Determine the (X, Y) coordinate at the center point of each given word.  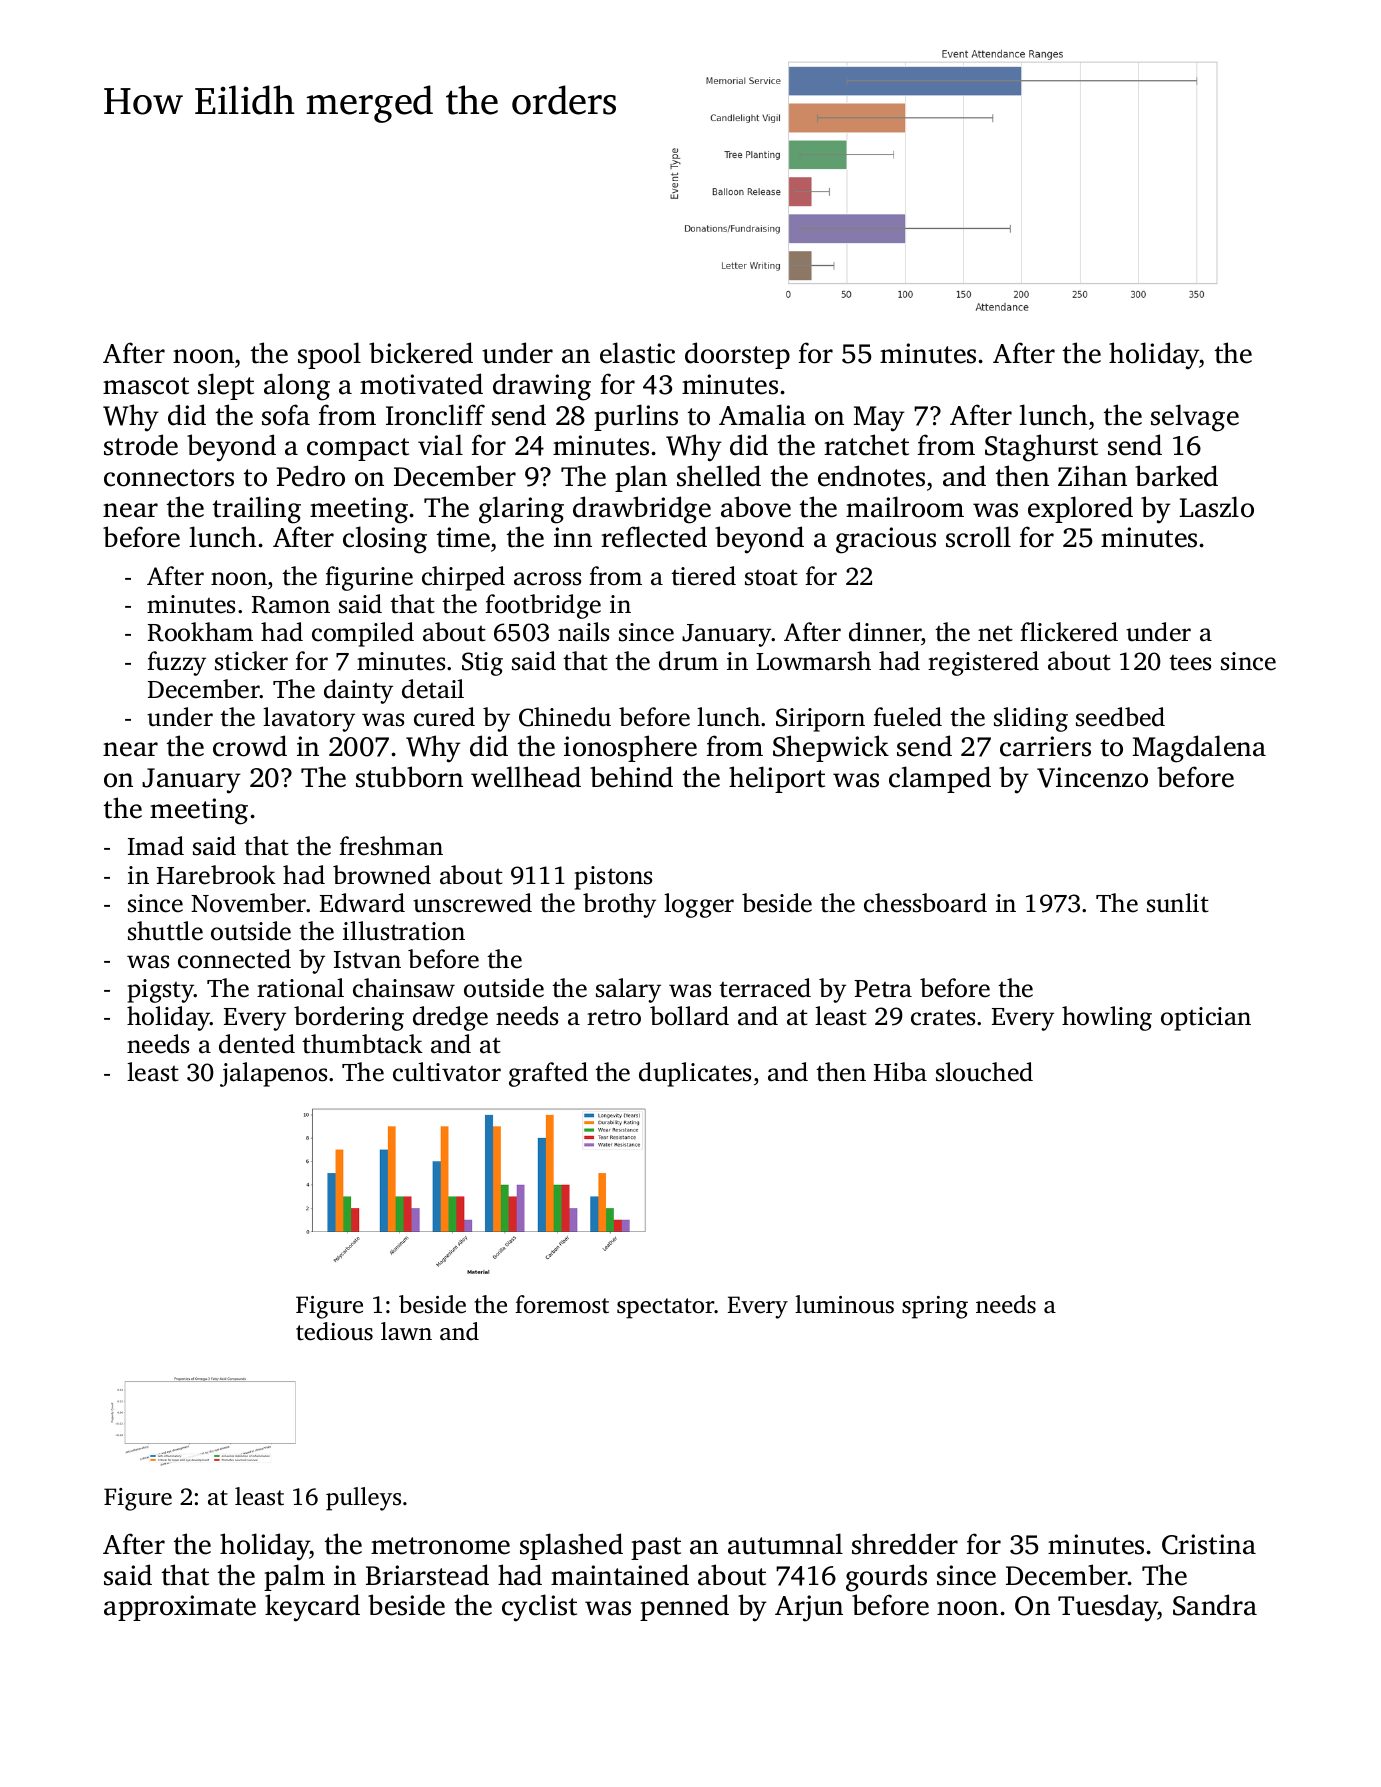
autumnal (785, 1544)
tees (1190, 663)
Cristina (1209, 1544)
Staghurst (1041, 448)
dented (257, 1044)
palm (294, 1577)
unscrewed (472, 903)
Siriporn (820, 720)
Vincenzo (1092, 777)
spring (935, 1307)
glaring (521, 510)
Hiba (900, 1072)
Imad (156, 846)
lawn (406, 1331)
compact (358, 449)
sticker (251, 661)
